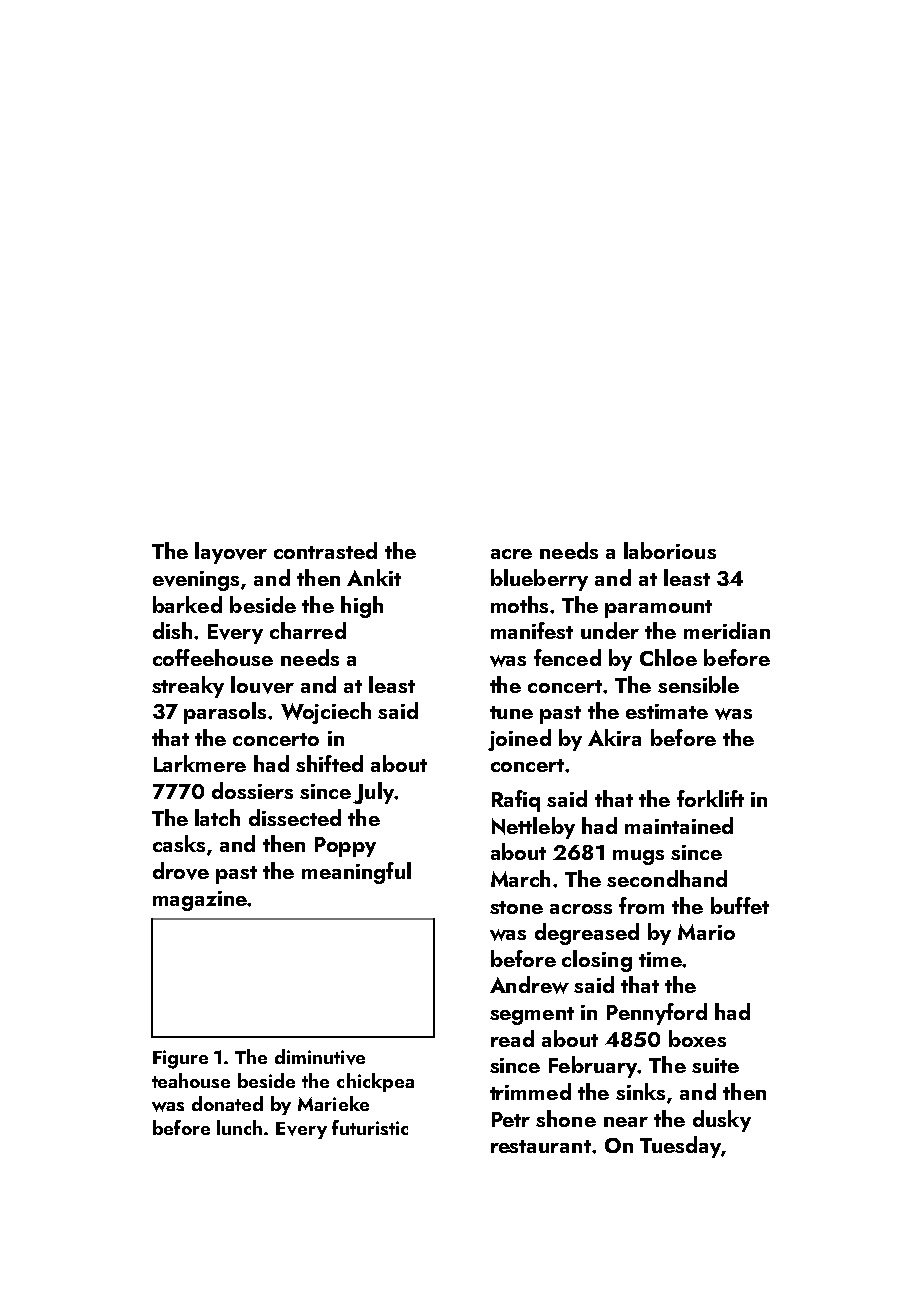  I want to click on Larkmere, so click(200, 763).
